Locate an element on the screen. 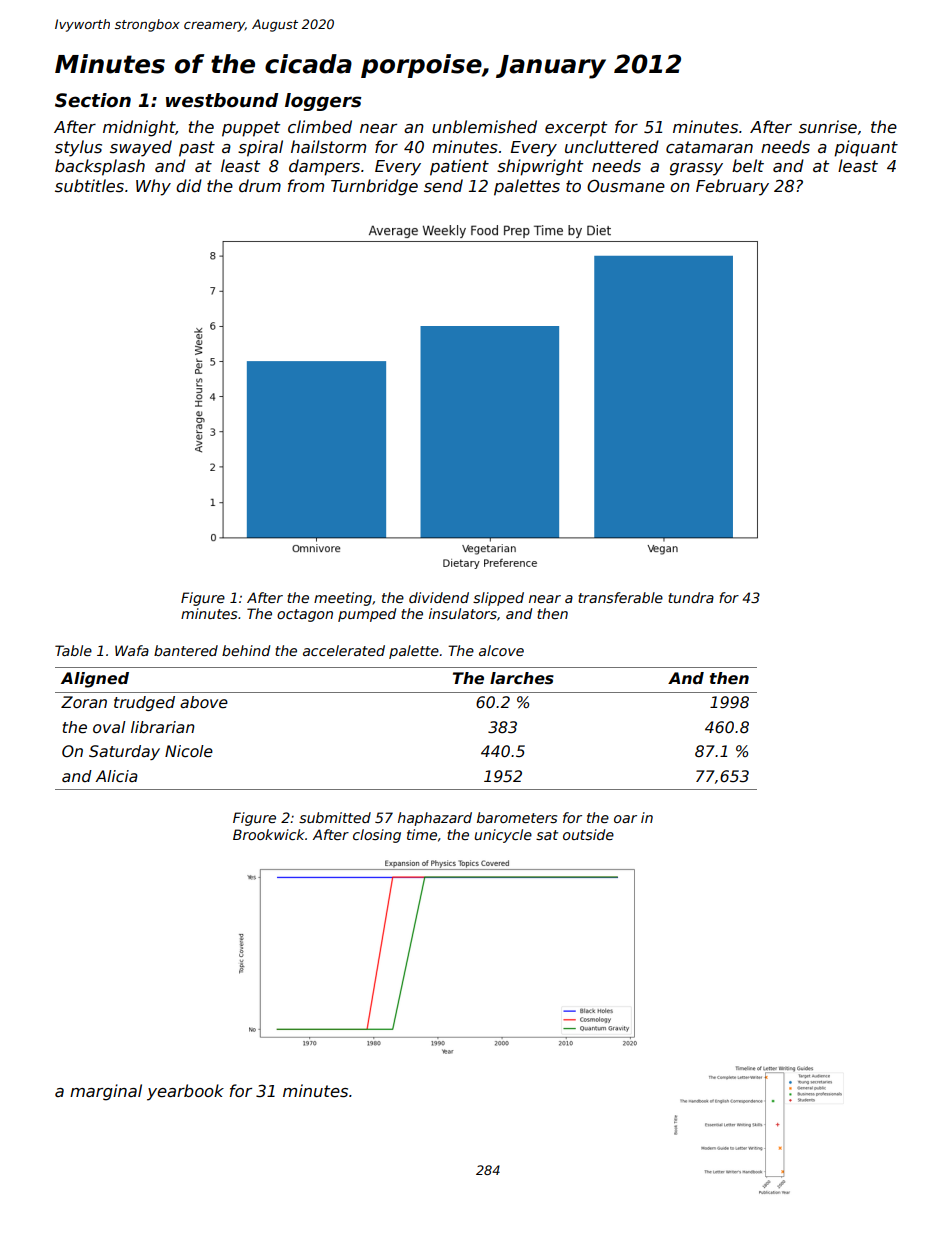 Image resolution: width=952 pixels, height=1233 pixels. oar is located at coordinates (625, 819).
